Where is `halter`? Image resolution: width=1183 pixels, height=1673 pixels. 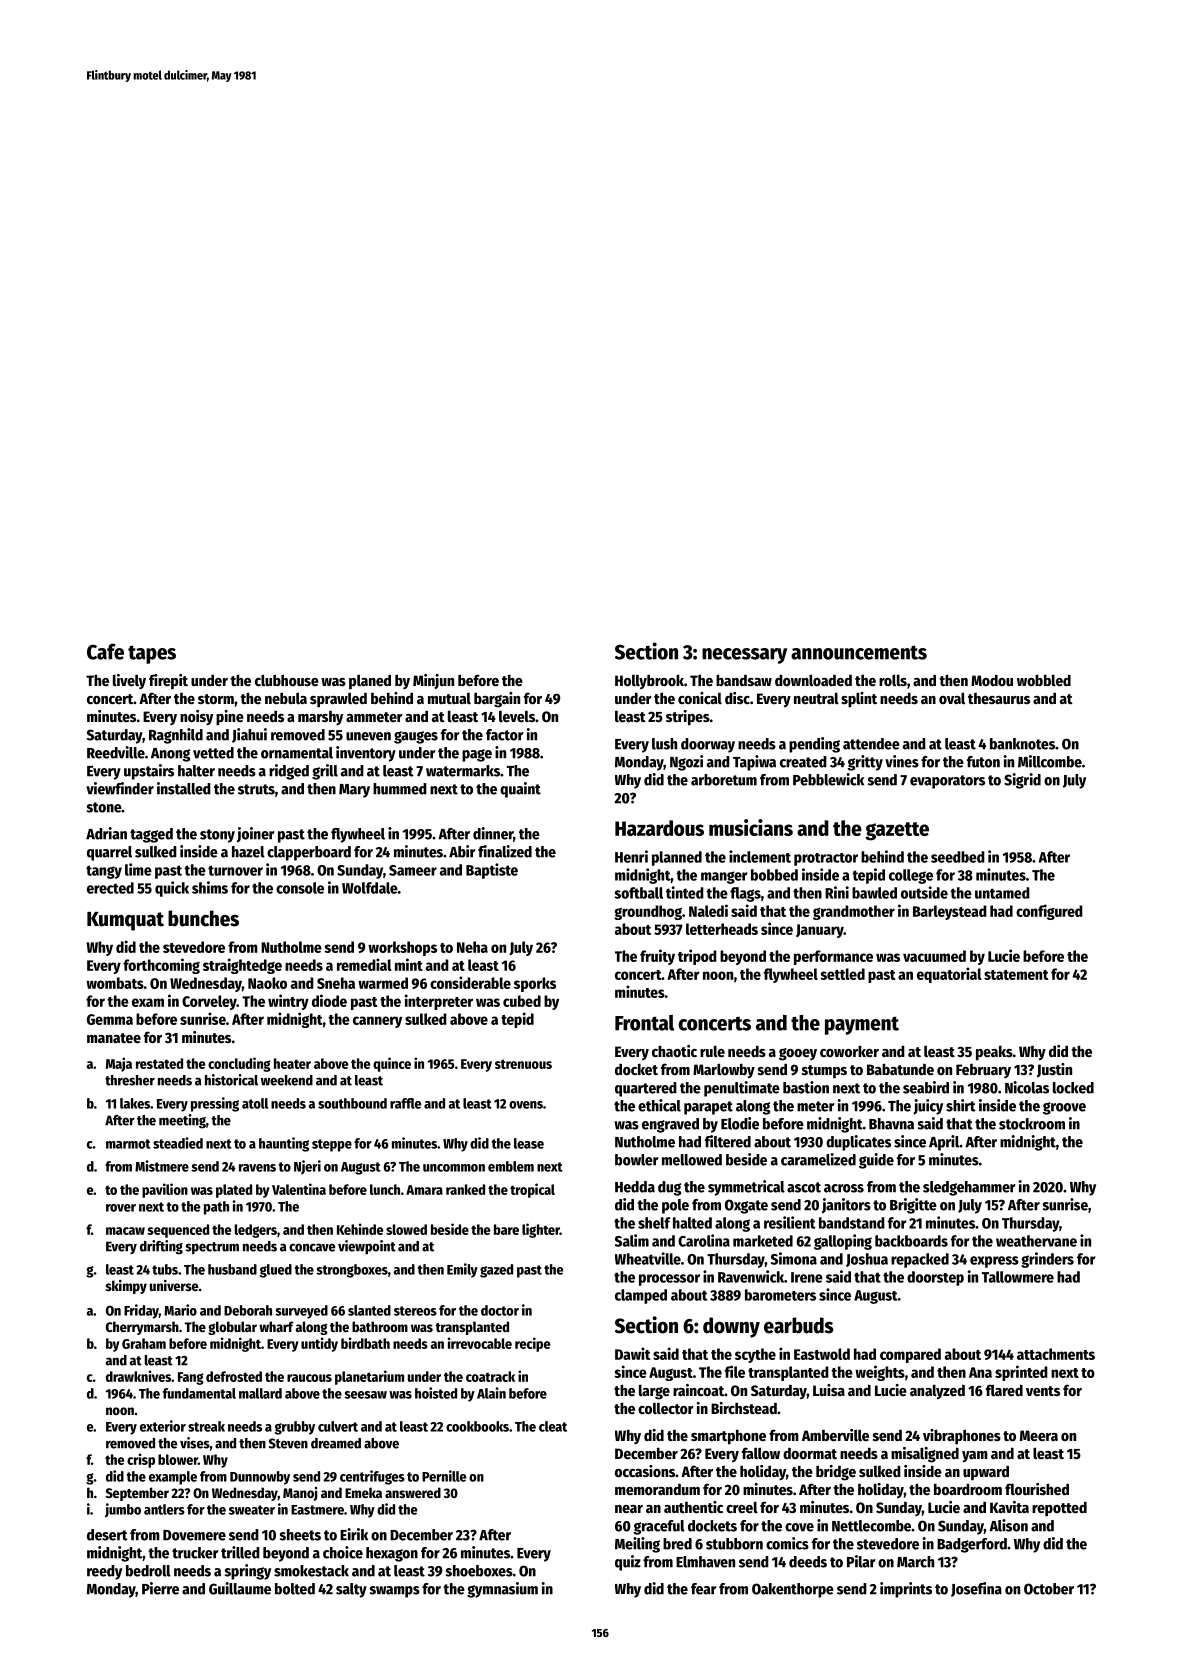 halter is located at coordinates (196, 771).
